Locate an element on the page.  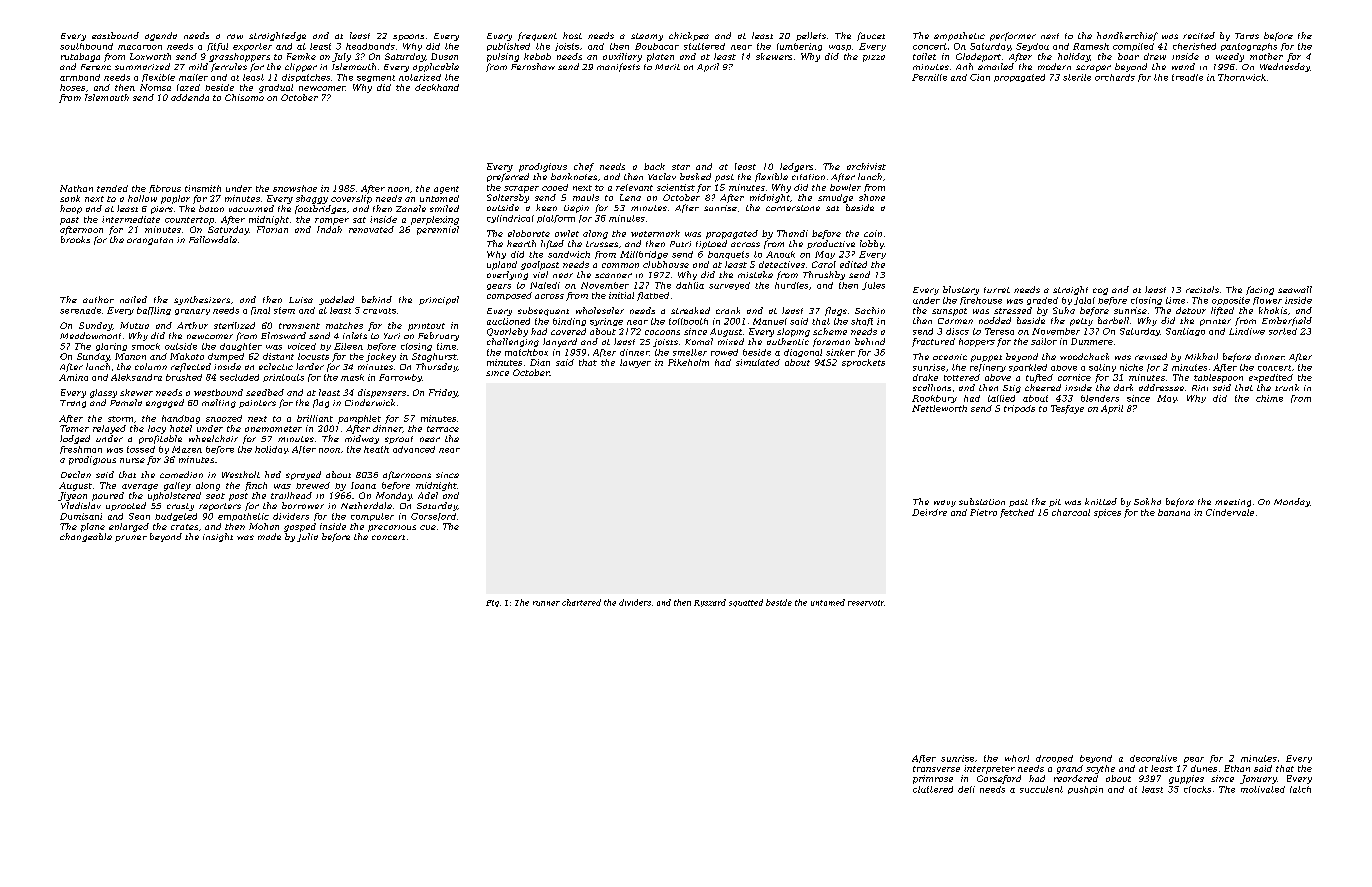
faucet is located at coordinates (871, 36).
